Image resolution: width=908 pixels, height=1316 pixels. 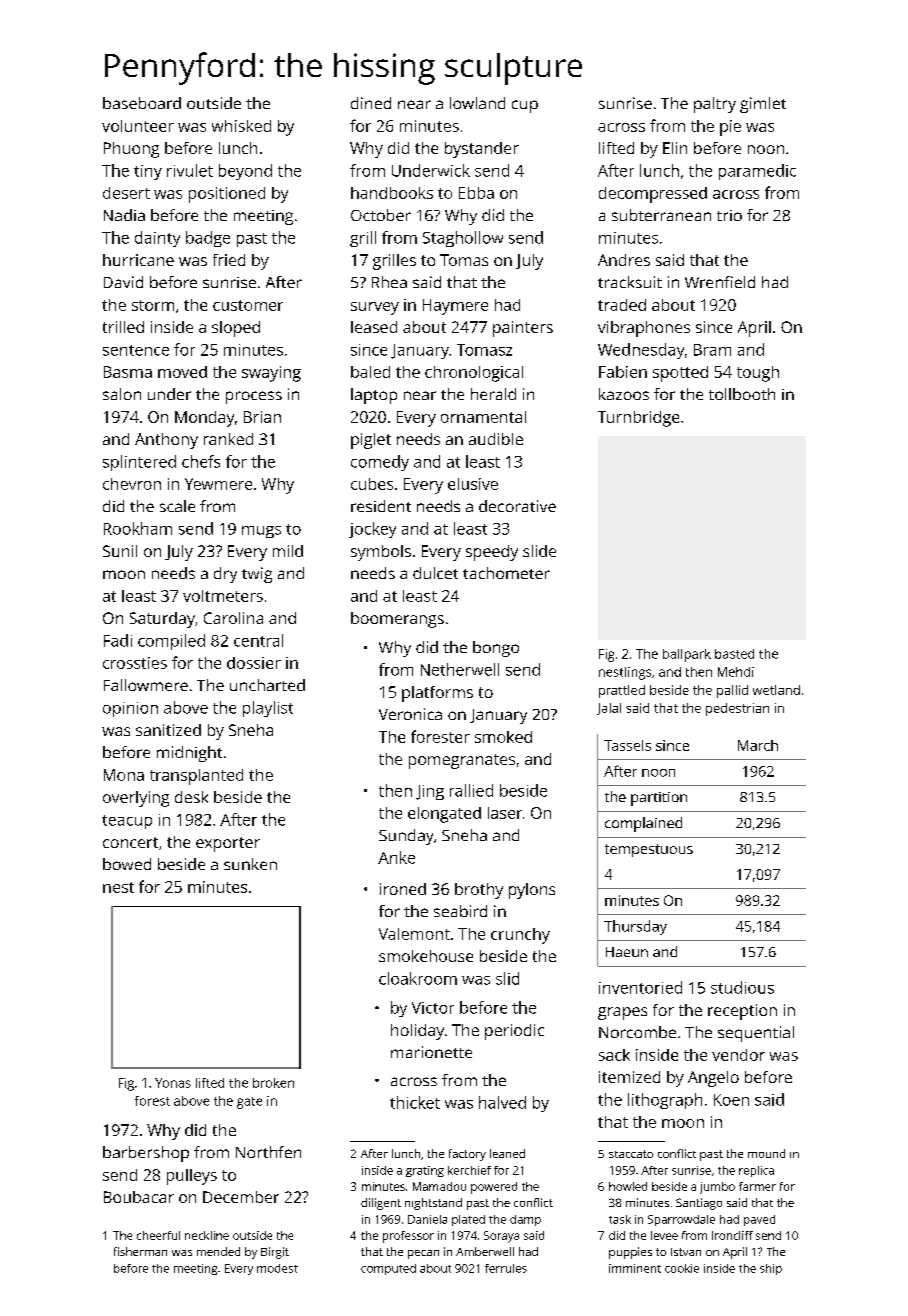 What do you see at coordinates (758, 745) in the screenshot?
I see `March` at bounding box center [758, 745].
